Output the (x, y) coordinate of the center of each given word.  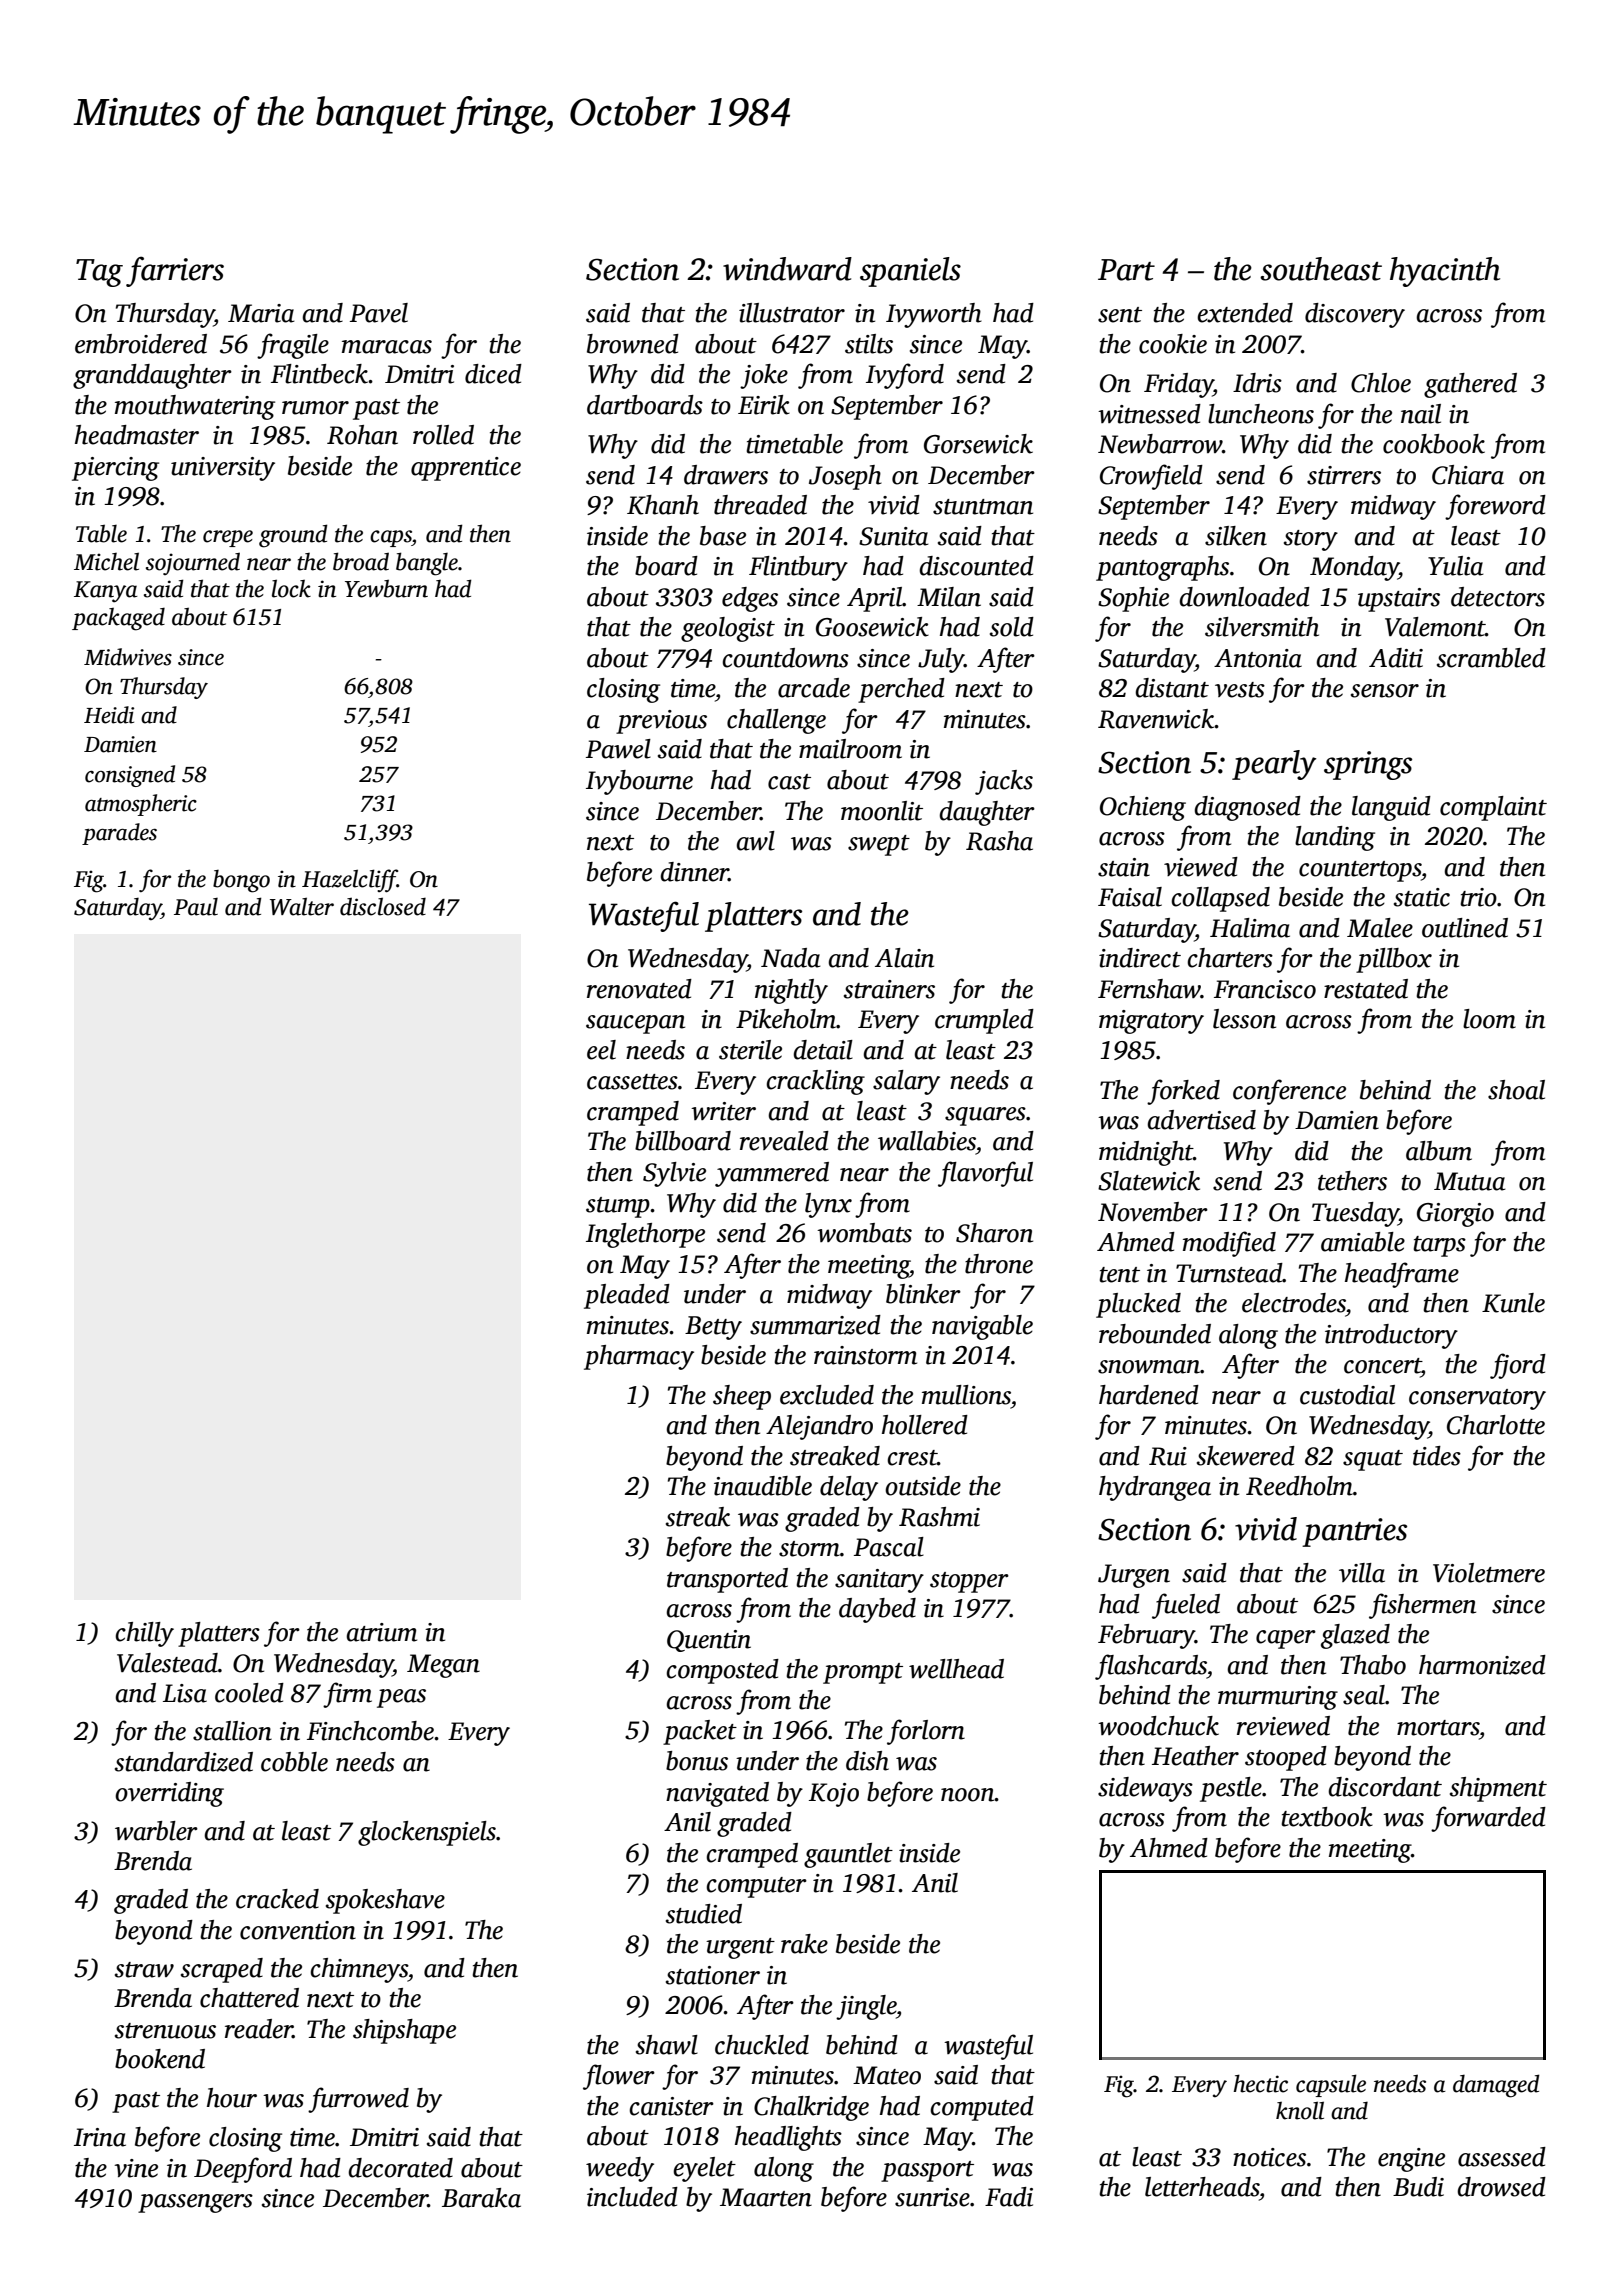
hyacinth (1445, 272)
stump (618, 1207)
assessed (1502, 2157)
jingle (866, 2007)
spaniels (910, 272)
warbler (156, 1831)
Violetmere (1489, 1573)
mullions (966, 1395)
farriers (175, 271)
